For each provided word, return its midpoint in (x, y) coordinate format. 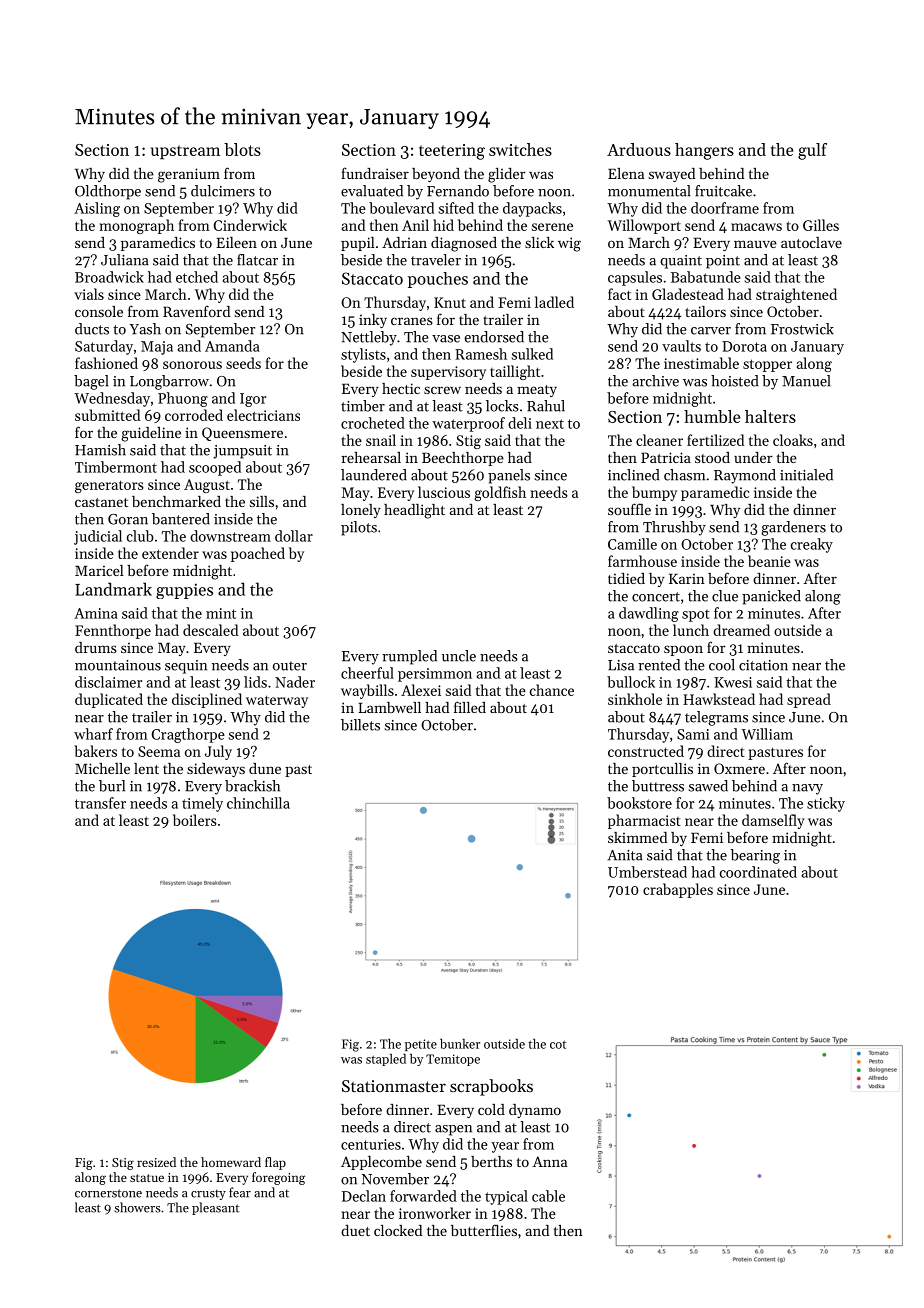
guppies (184, 591)
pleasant (215, 1208)
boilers (195, 820)
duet (355, 1230)
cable (548, 1196)
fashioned (106, 363)
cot (558, 1044)
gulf (812, 151)
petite (421, 1045)
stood (712, 457)
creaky (812, 545)
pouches (438, 280)
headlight (414, 511)
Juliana (125, 260)
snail (381, 440)
